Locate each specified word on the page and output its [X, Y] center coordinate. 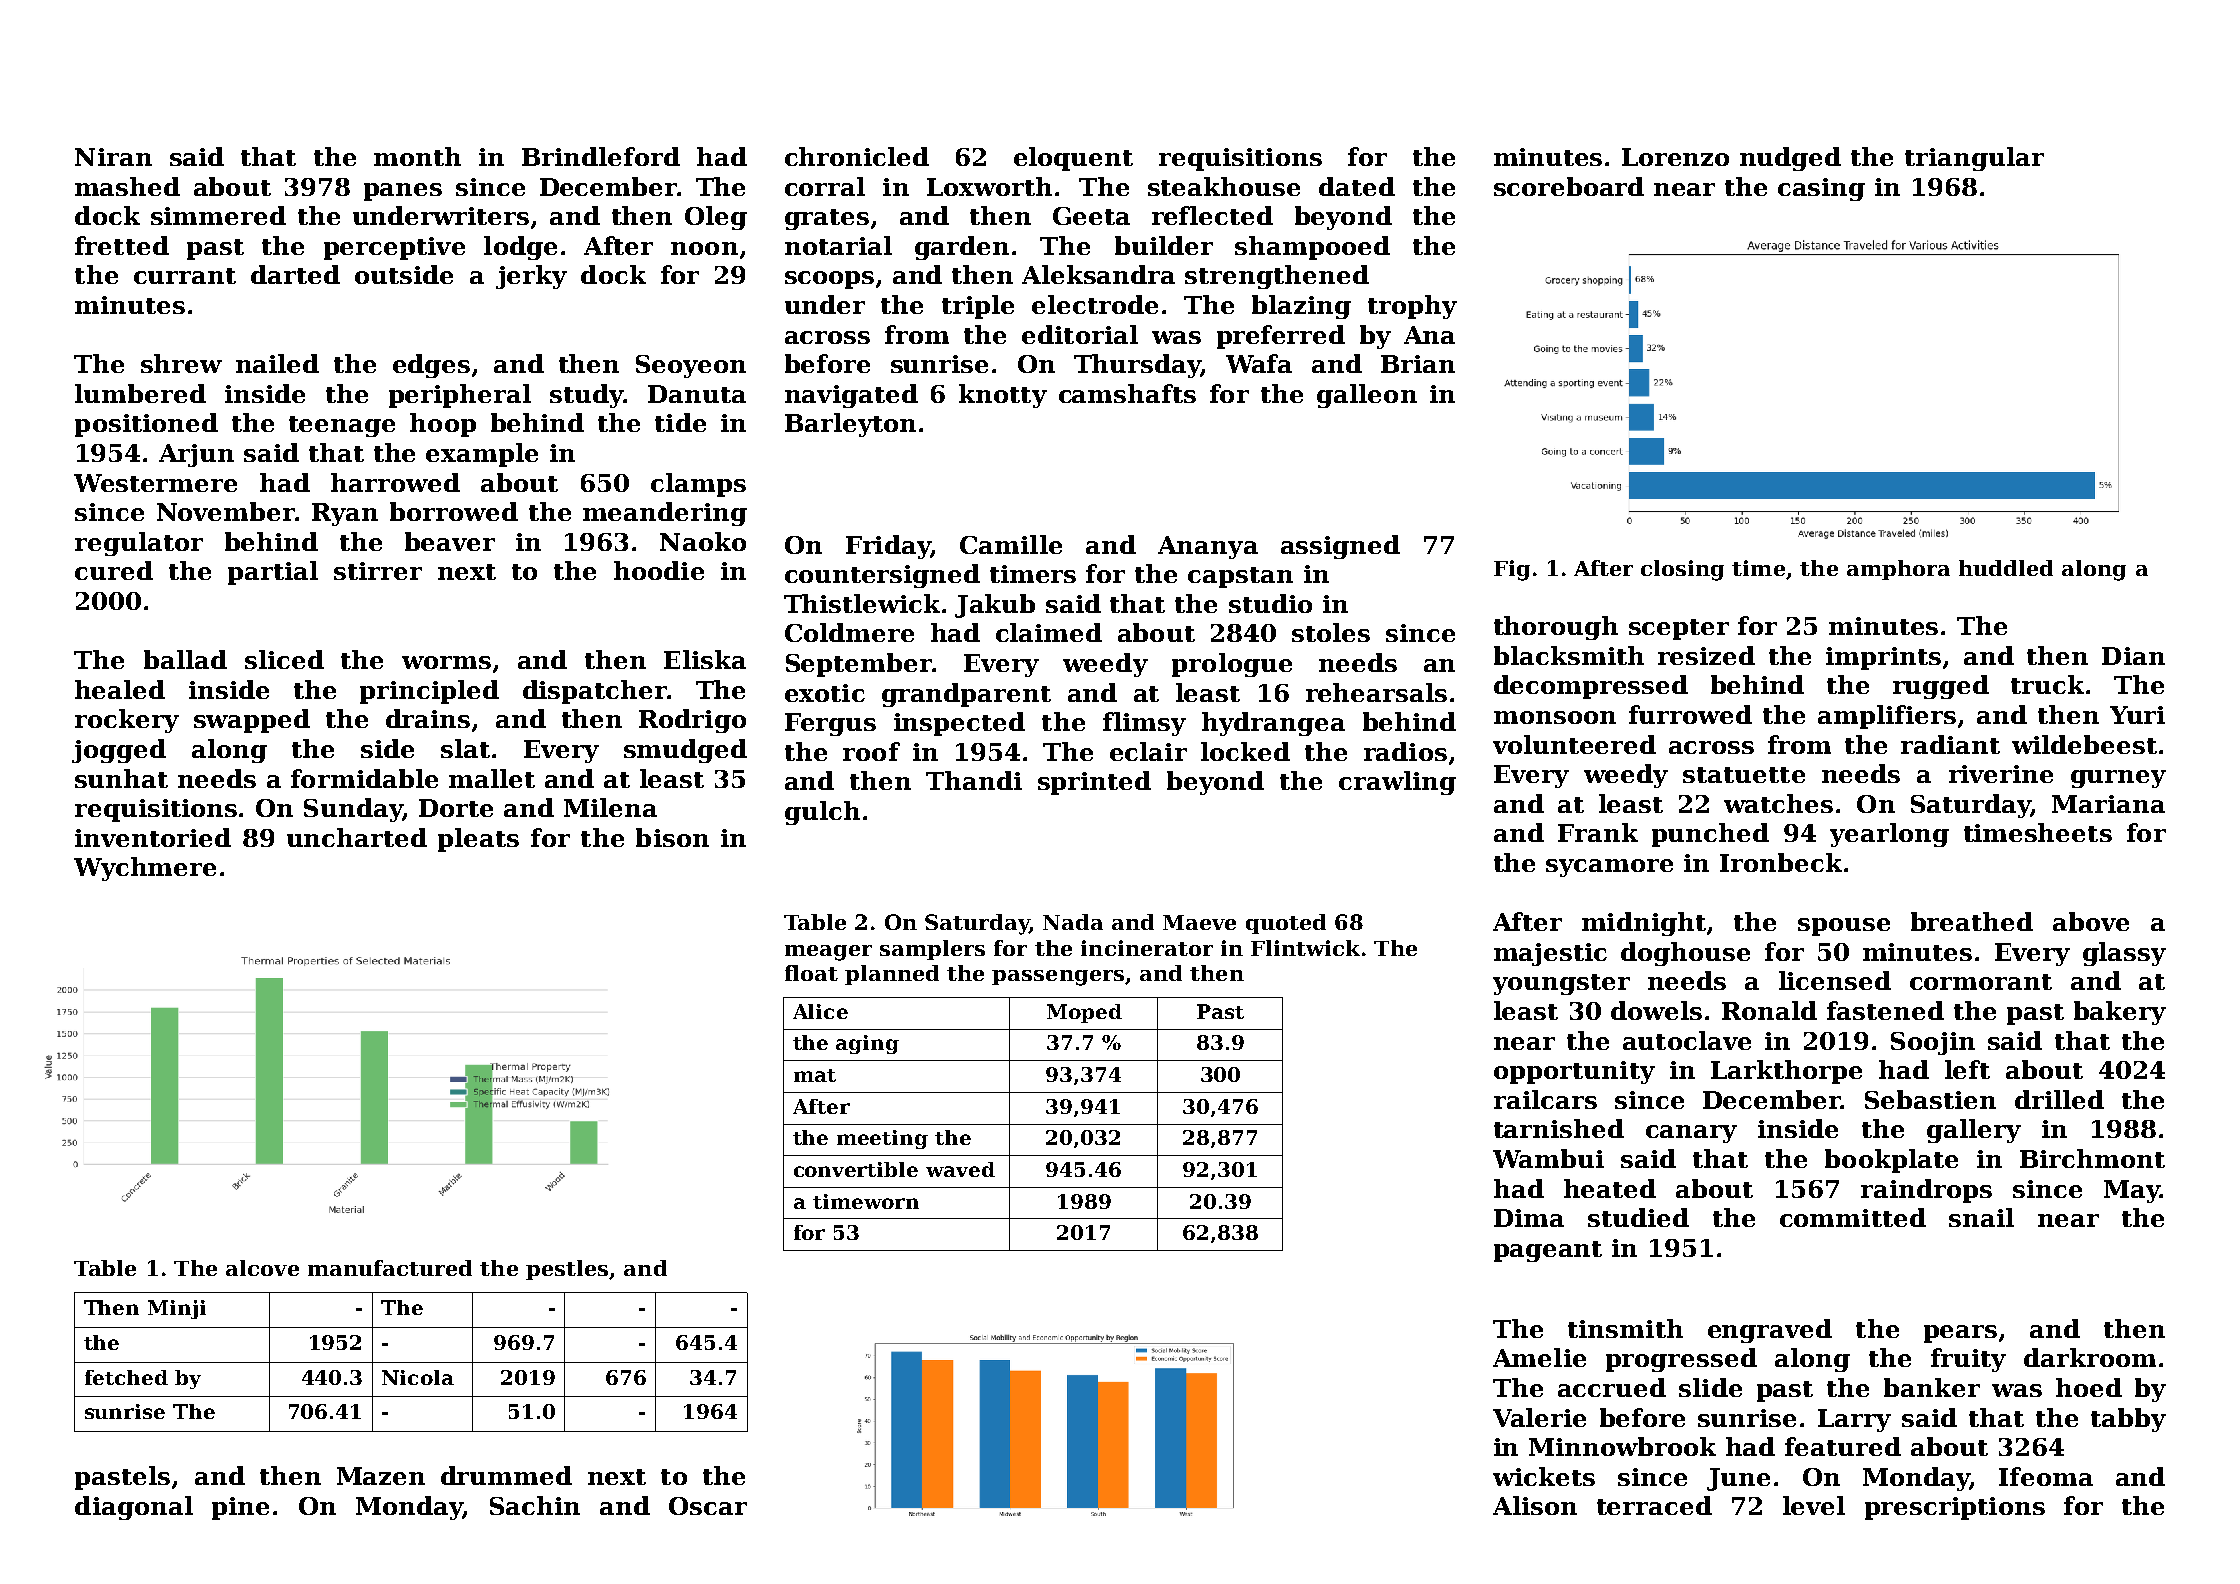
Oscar [708, 1506]
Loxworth [989, 186]
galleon [1367, 396]
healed [120, 689]
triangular [1974, 159]
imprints [1883, 658]
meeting [882, 1139]
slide [1710, 1387]
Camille [1011, 544]
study [586, 396]
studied [1638, 1217]
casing [1821, 189]
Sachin [535, 1505]
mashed [127, 186]
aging [867, 1044]
